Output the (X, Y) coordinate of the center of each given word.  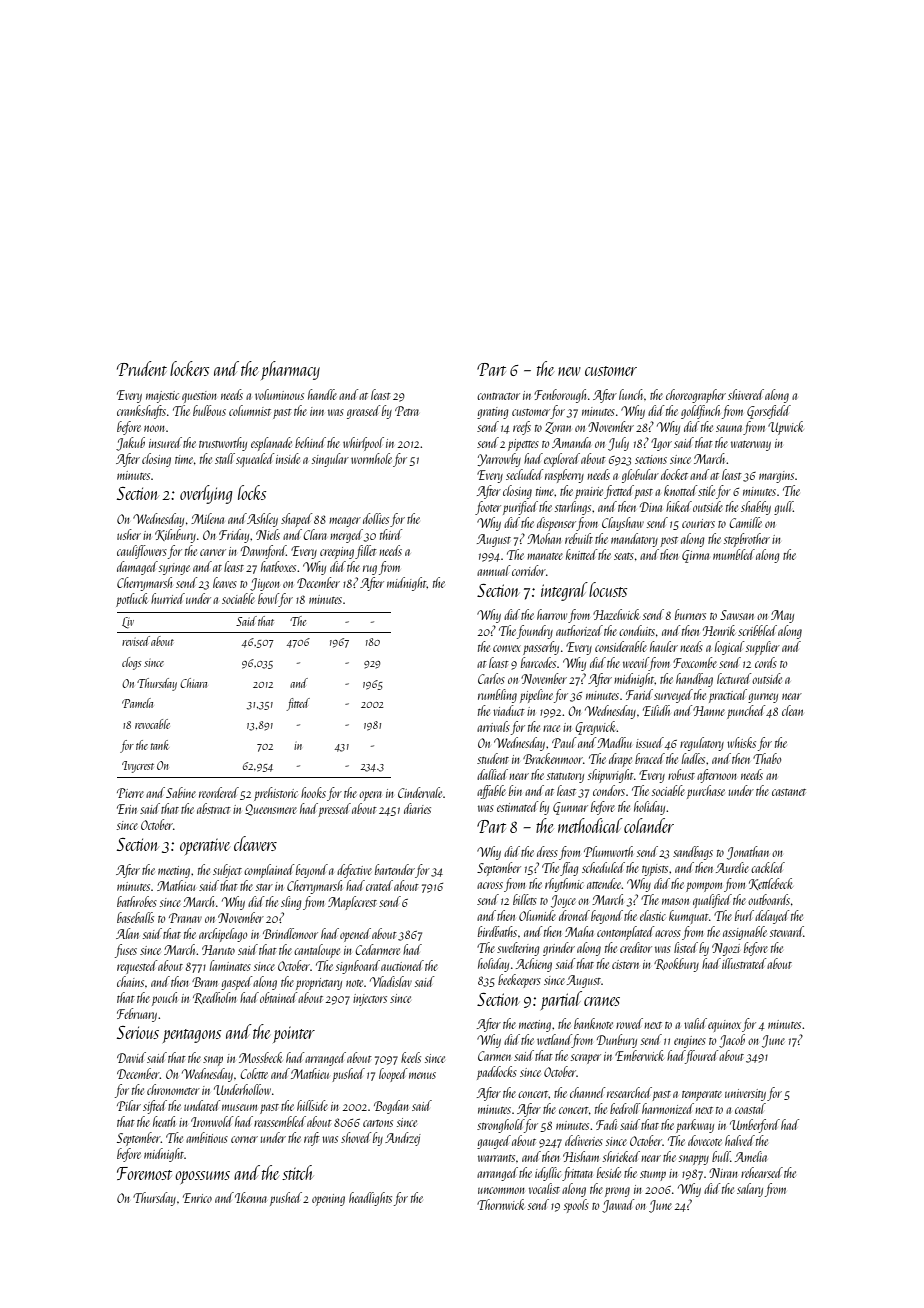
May (782, 616)
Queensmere (271, 810)
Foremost (144, 1173)
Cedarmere (377, 949)
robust (681, 774)
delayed (772, 917)
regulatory (702, 744)
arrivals (493, 726)
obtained (278, 997)
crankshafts (141, 412)
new (569, 371)
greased (363, 412)
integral (564, 591)
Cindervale (420, 792)
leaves (225, 582)
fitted (298, 704)
